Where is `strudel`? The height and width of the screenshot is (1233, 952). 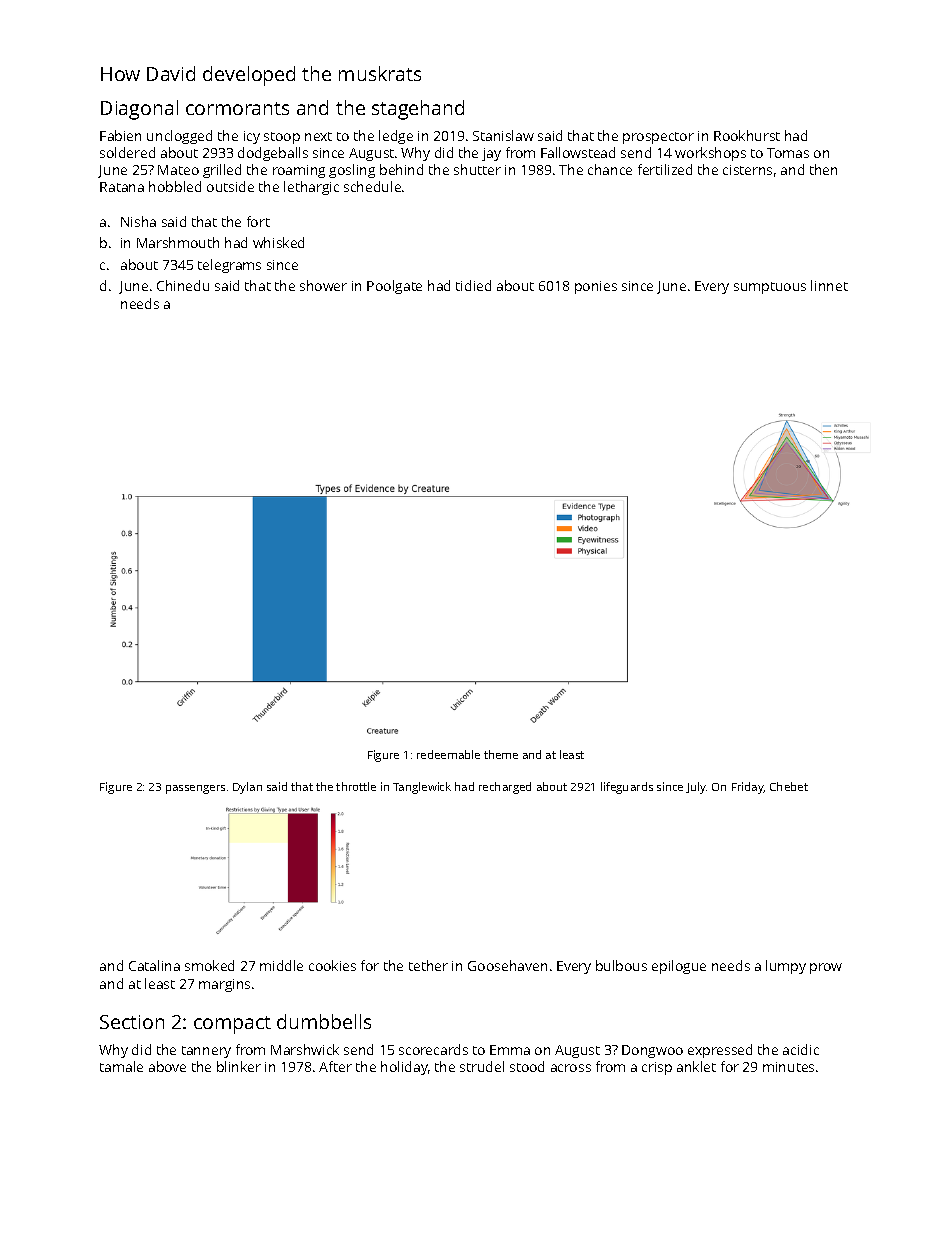 strudel is located at coordinates (482, 1066).
